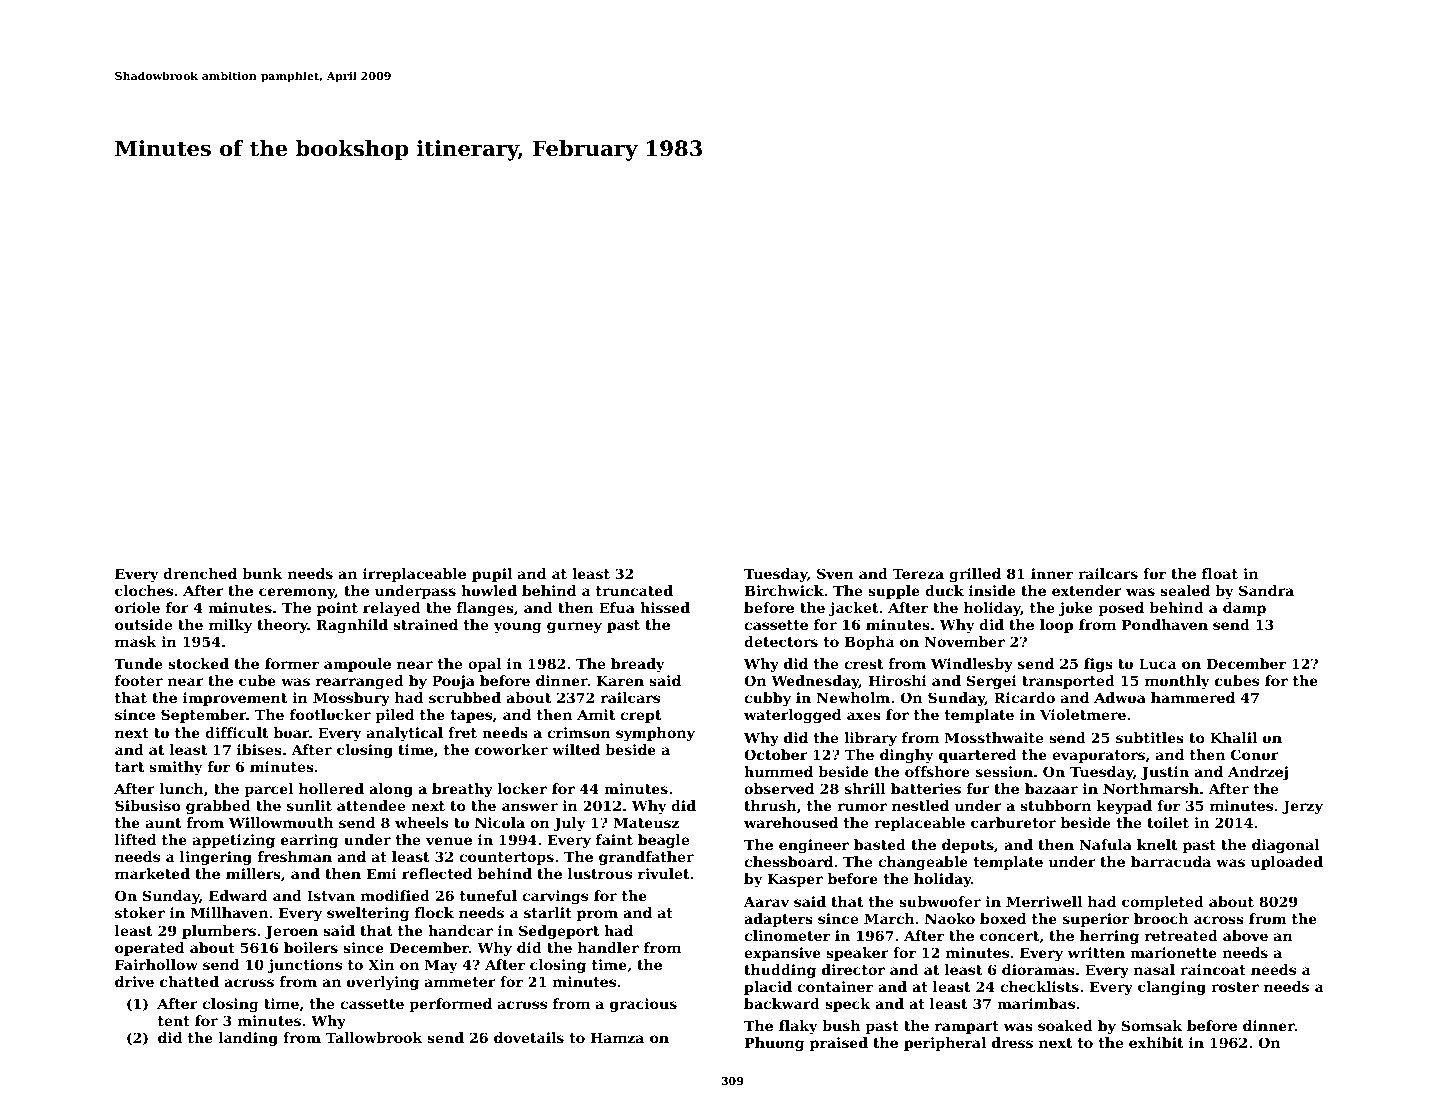 The image size is (1442, 1114). Describe the element at coordinates (530, 807) in the screenshot. I see `answer` at that location.
